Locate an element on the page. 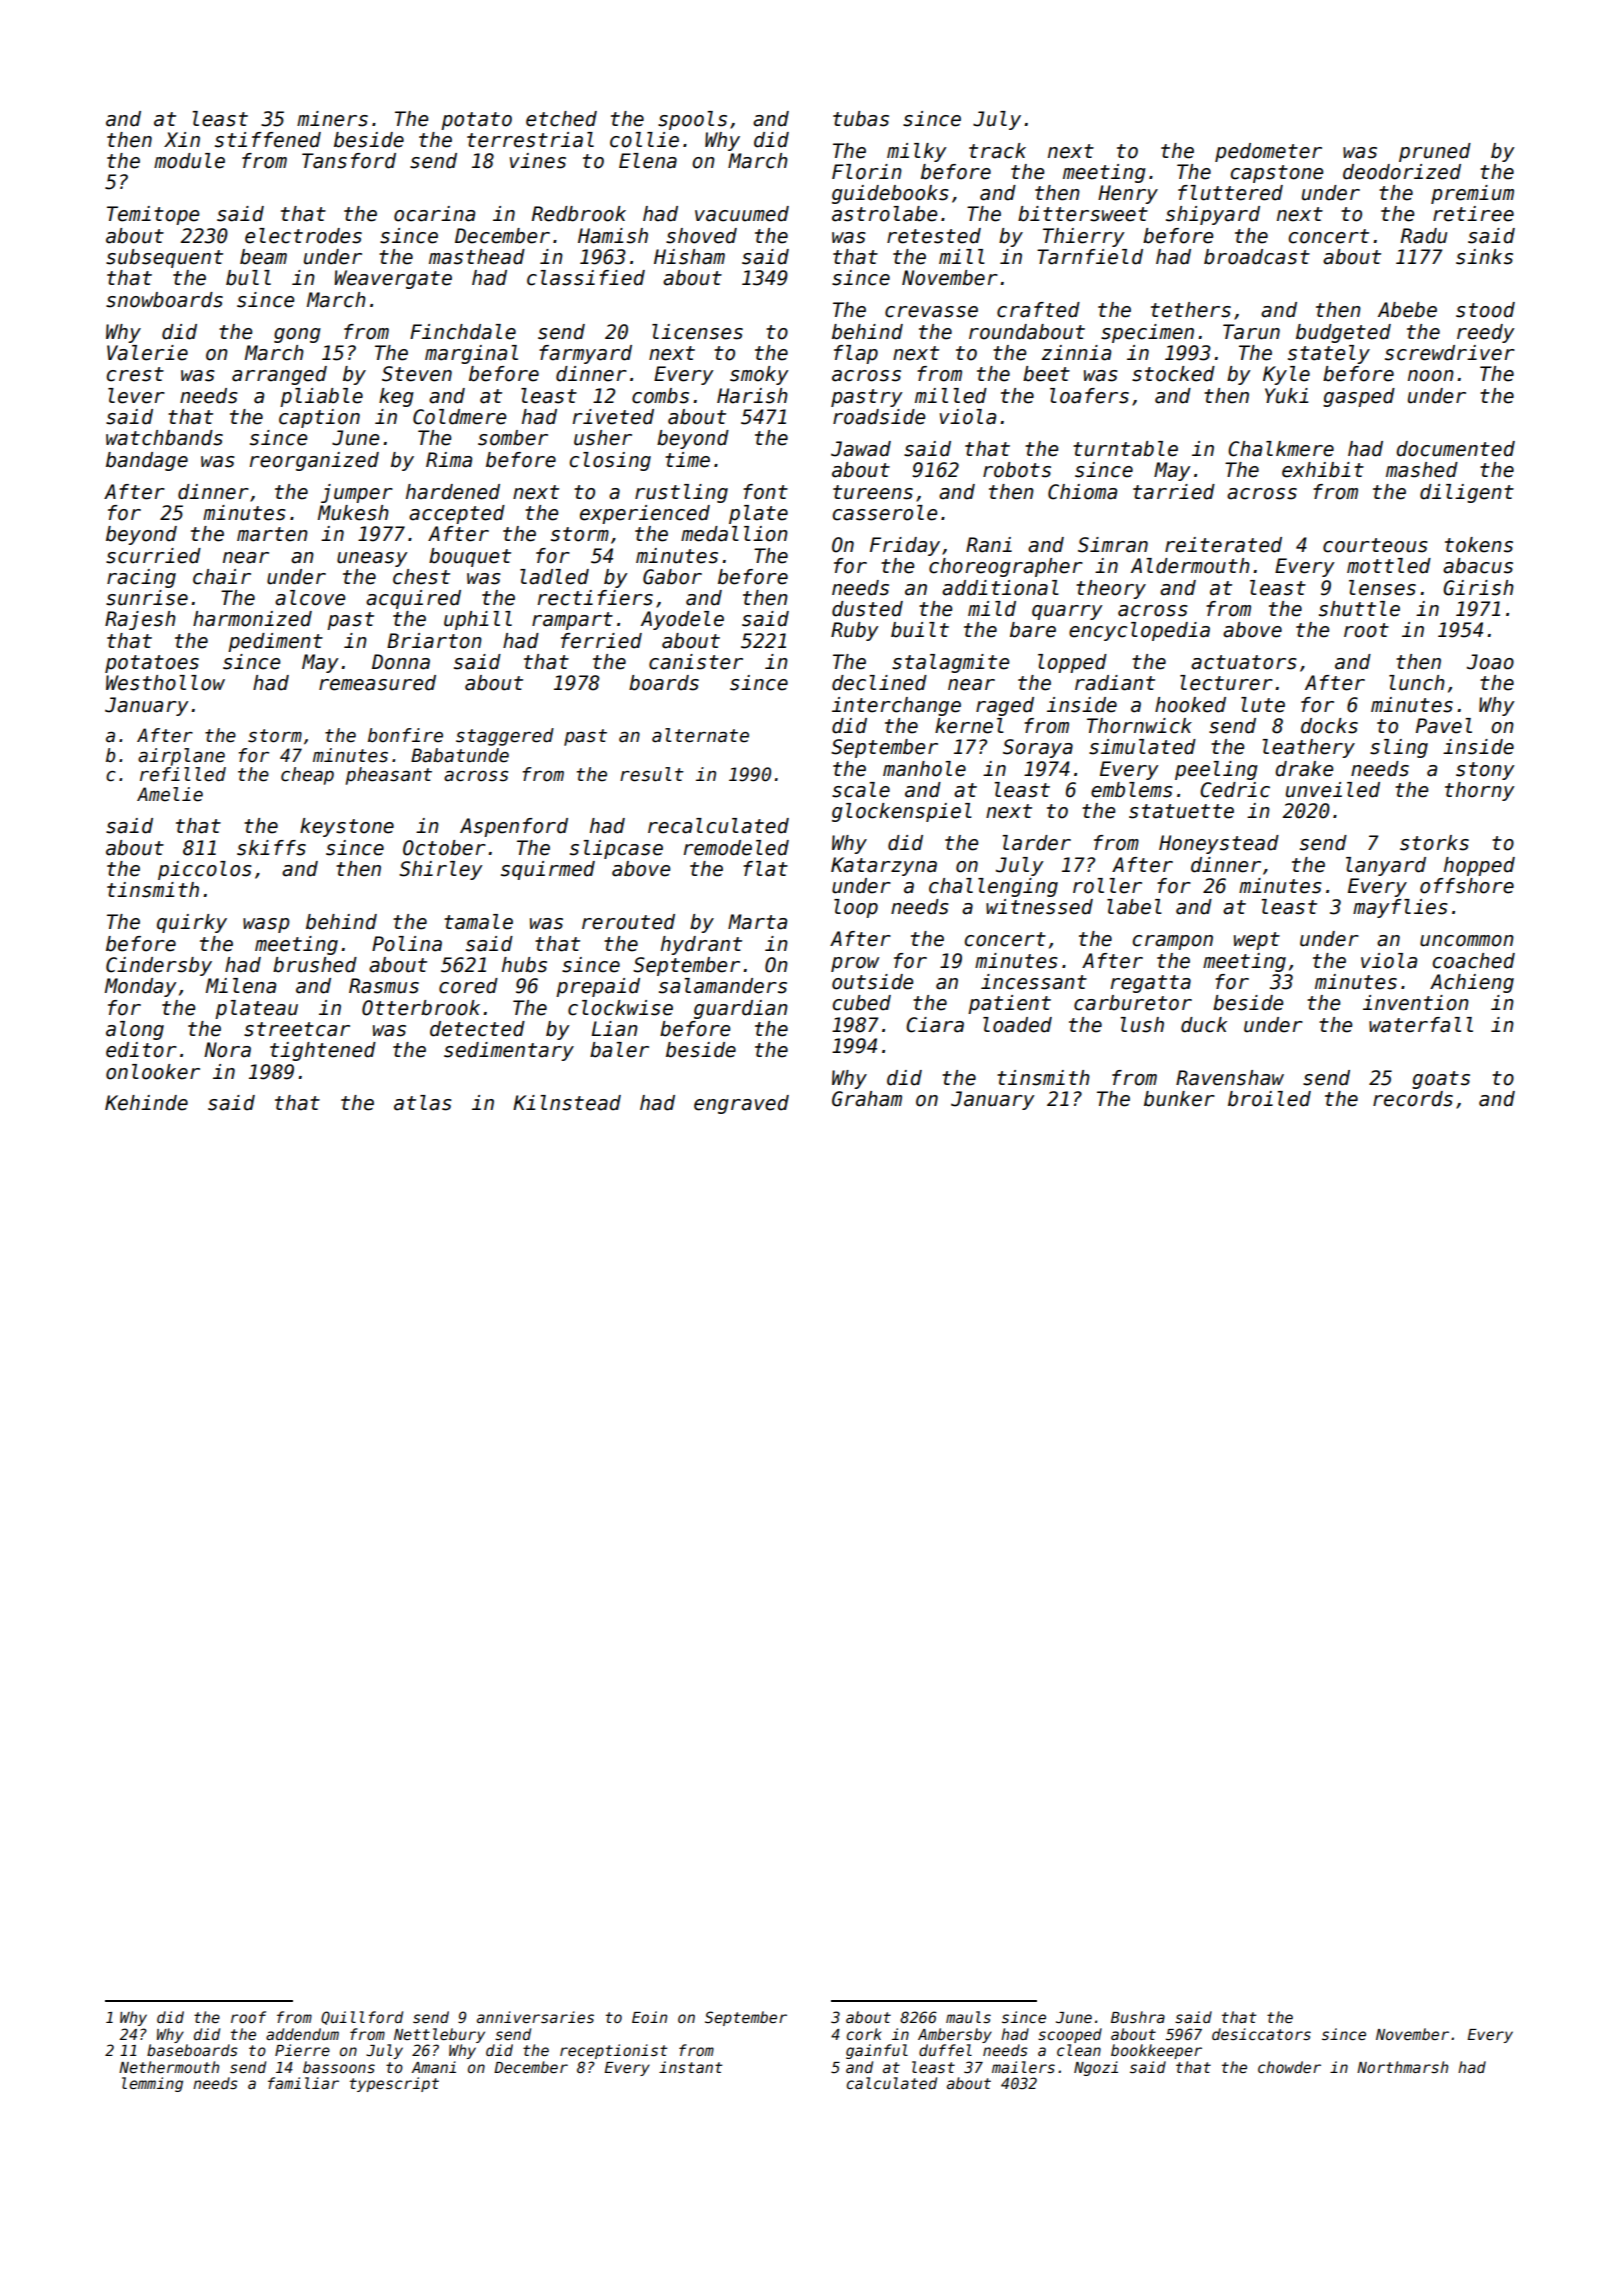 This image has height=2292, width=1620. terrestrial is located at coordinates (530, 140).
